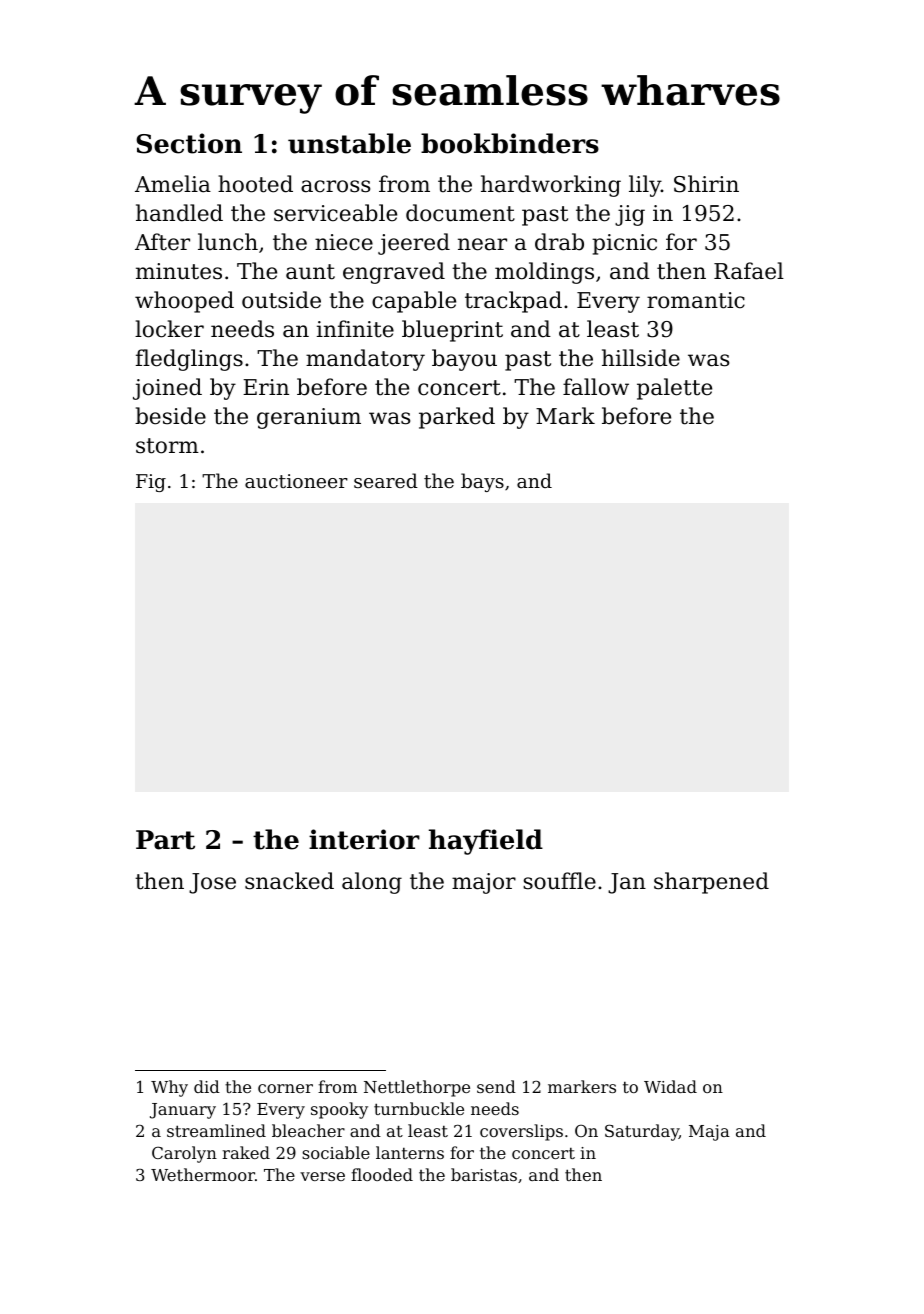  Describe the element at coordinates (165, 840) in the document. I see `Part` at that location.
